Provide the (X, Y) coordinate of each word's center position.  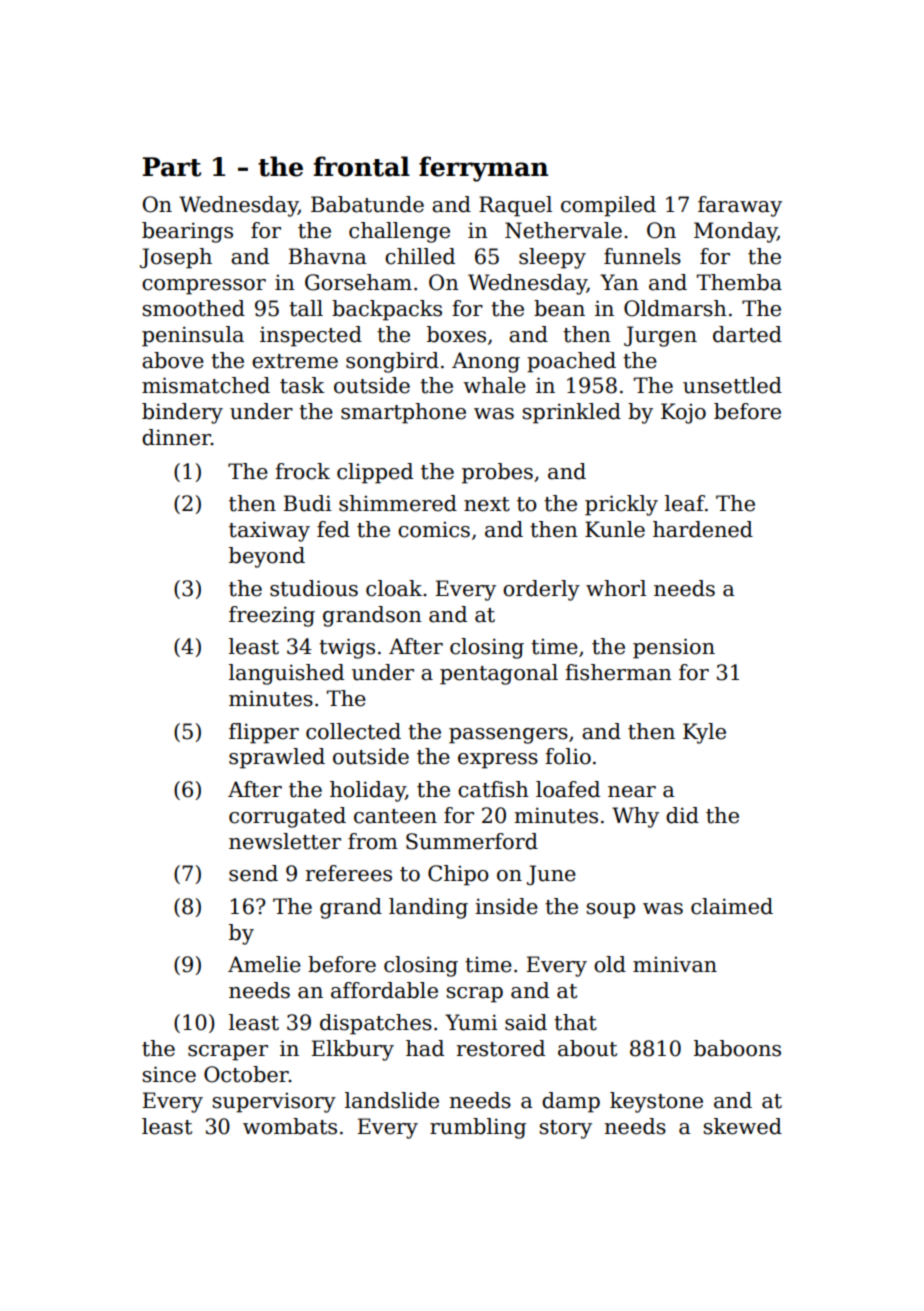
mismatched (206, 385)
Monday (735, 232)
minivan (675, 964)
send (253, 873)
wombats (290, 1126)
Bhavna (327, 256)
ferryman (483, 169)
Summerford (472, 841)
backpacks (387, 310)
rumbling (478, 1128)
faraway (740, 206)
